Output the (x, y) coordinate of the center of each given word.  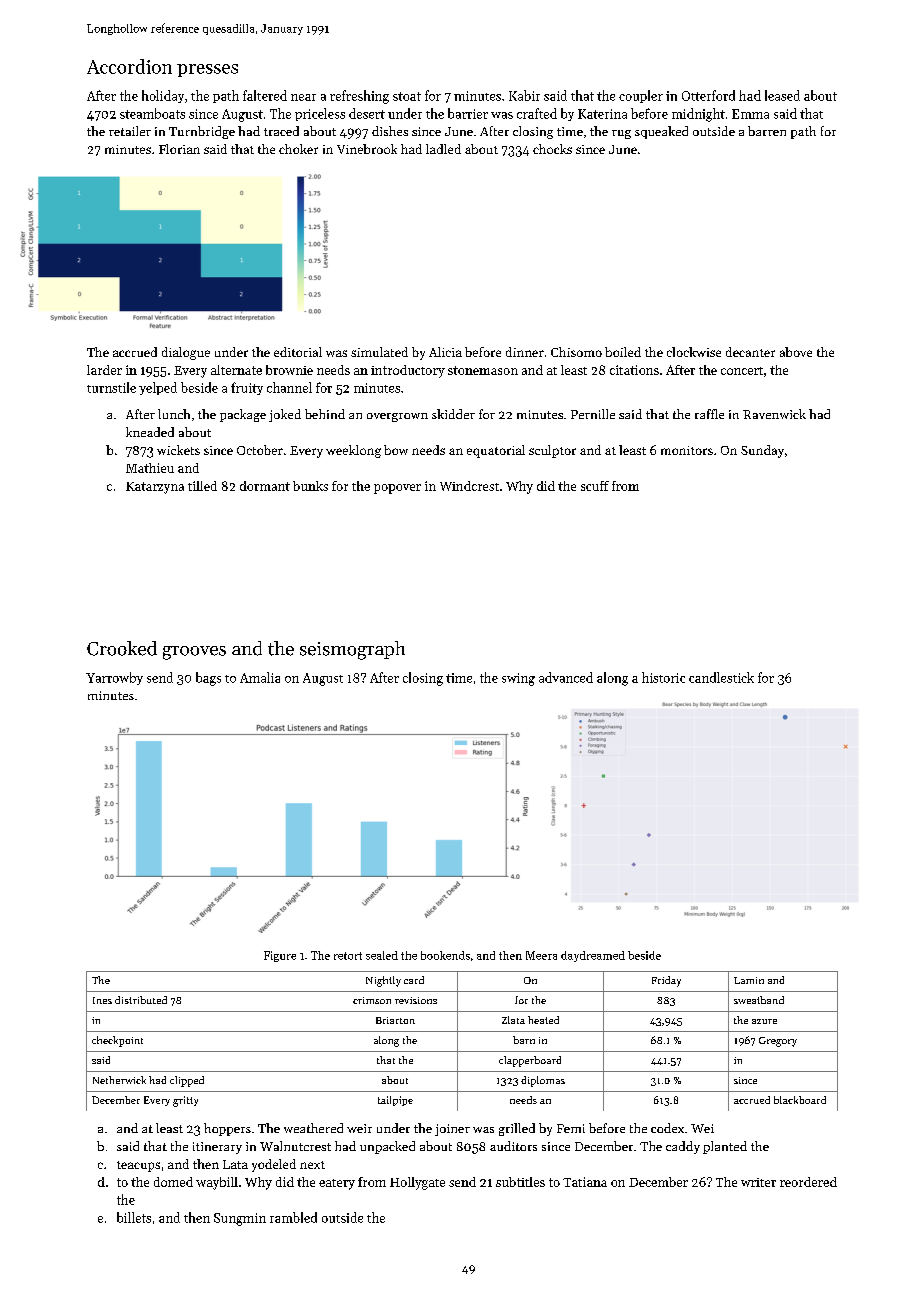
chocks (552, 149)
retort (348, 956)
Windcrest (469, 486)
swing (518, 679)
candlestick (721, 677)
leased (782, 95)
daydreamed (593, 956)
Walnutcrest (295, 1146)
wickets (178, 450)
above (796, 352)
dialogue (186, 353)
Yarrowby (114, 678)
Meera (541, 955)
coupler (641, 96)
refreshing (359, 97)
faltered (265, 95)
